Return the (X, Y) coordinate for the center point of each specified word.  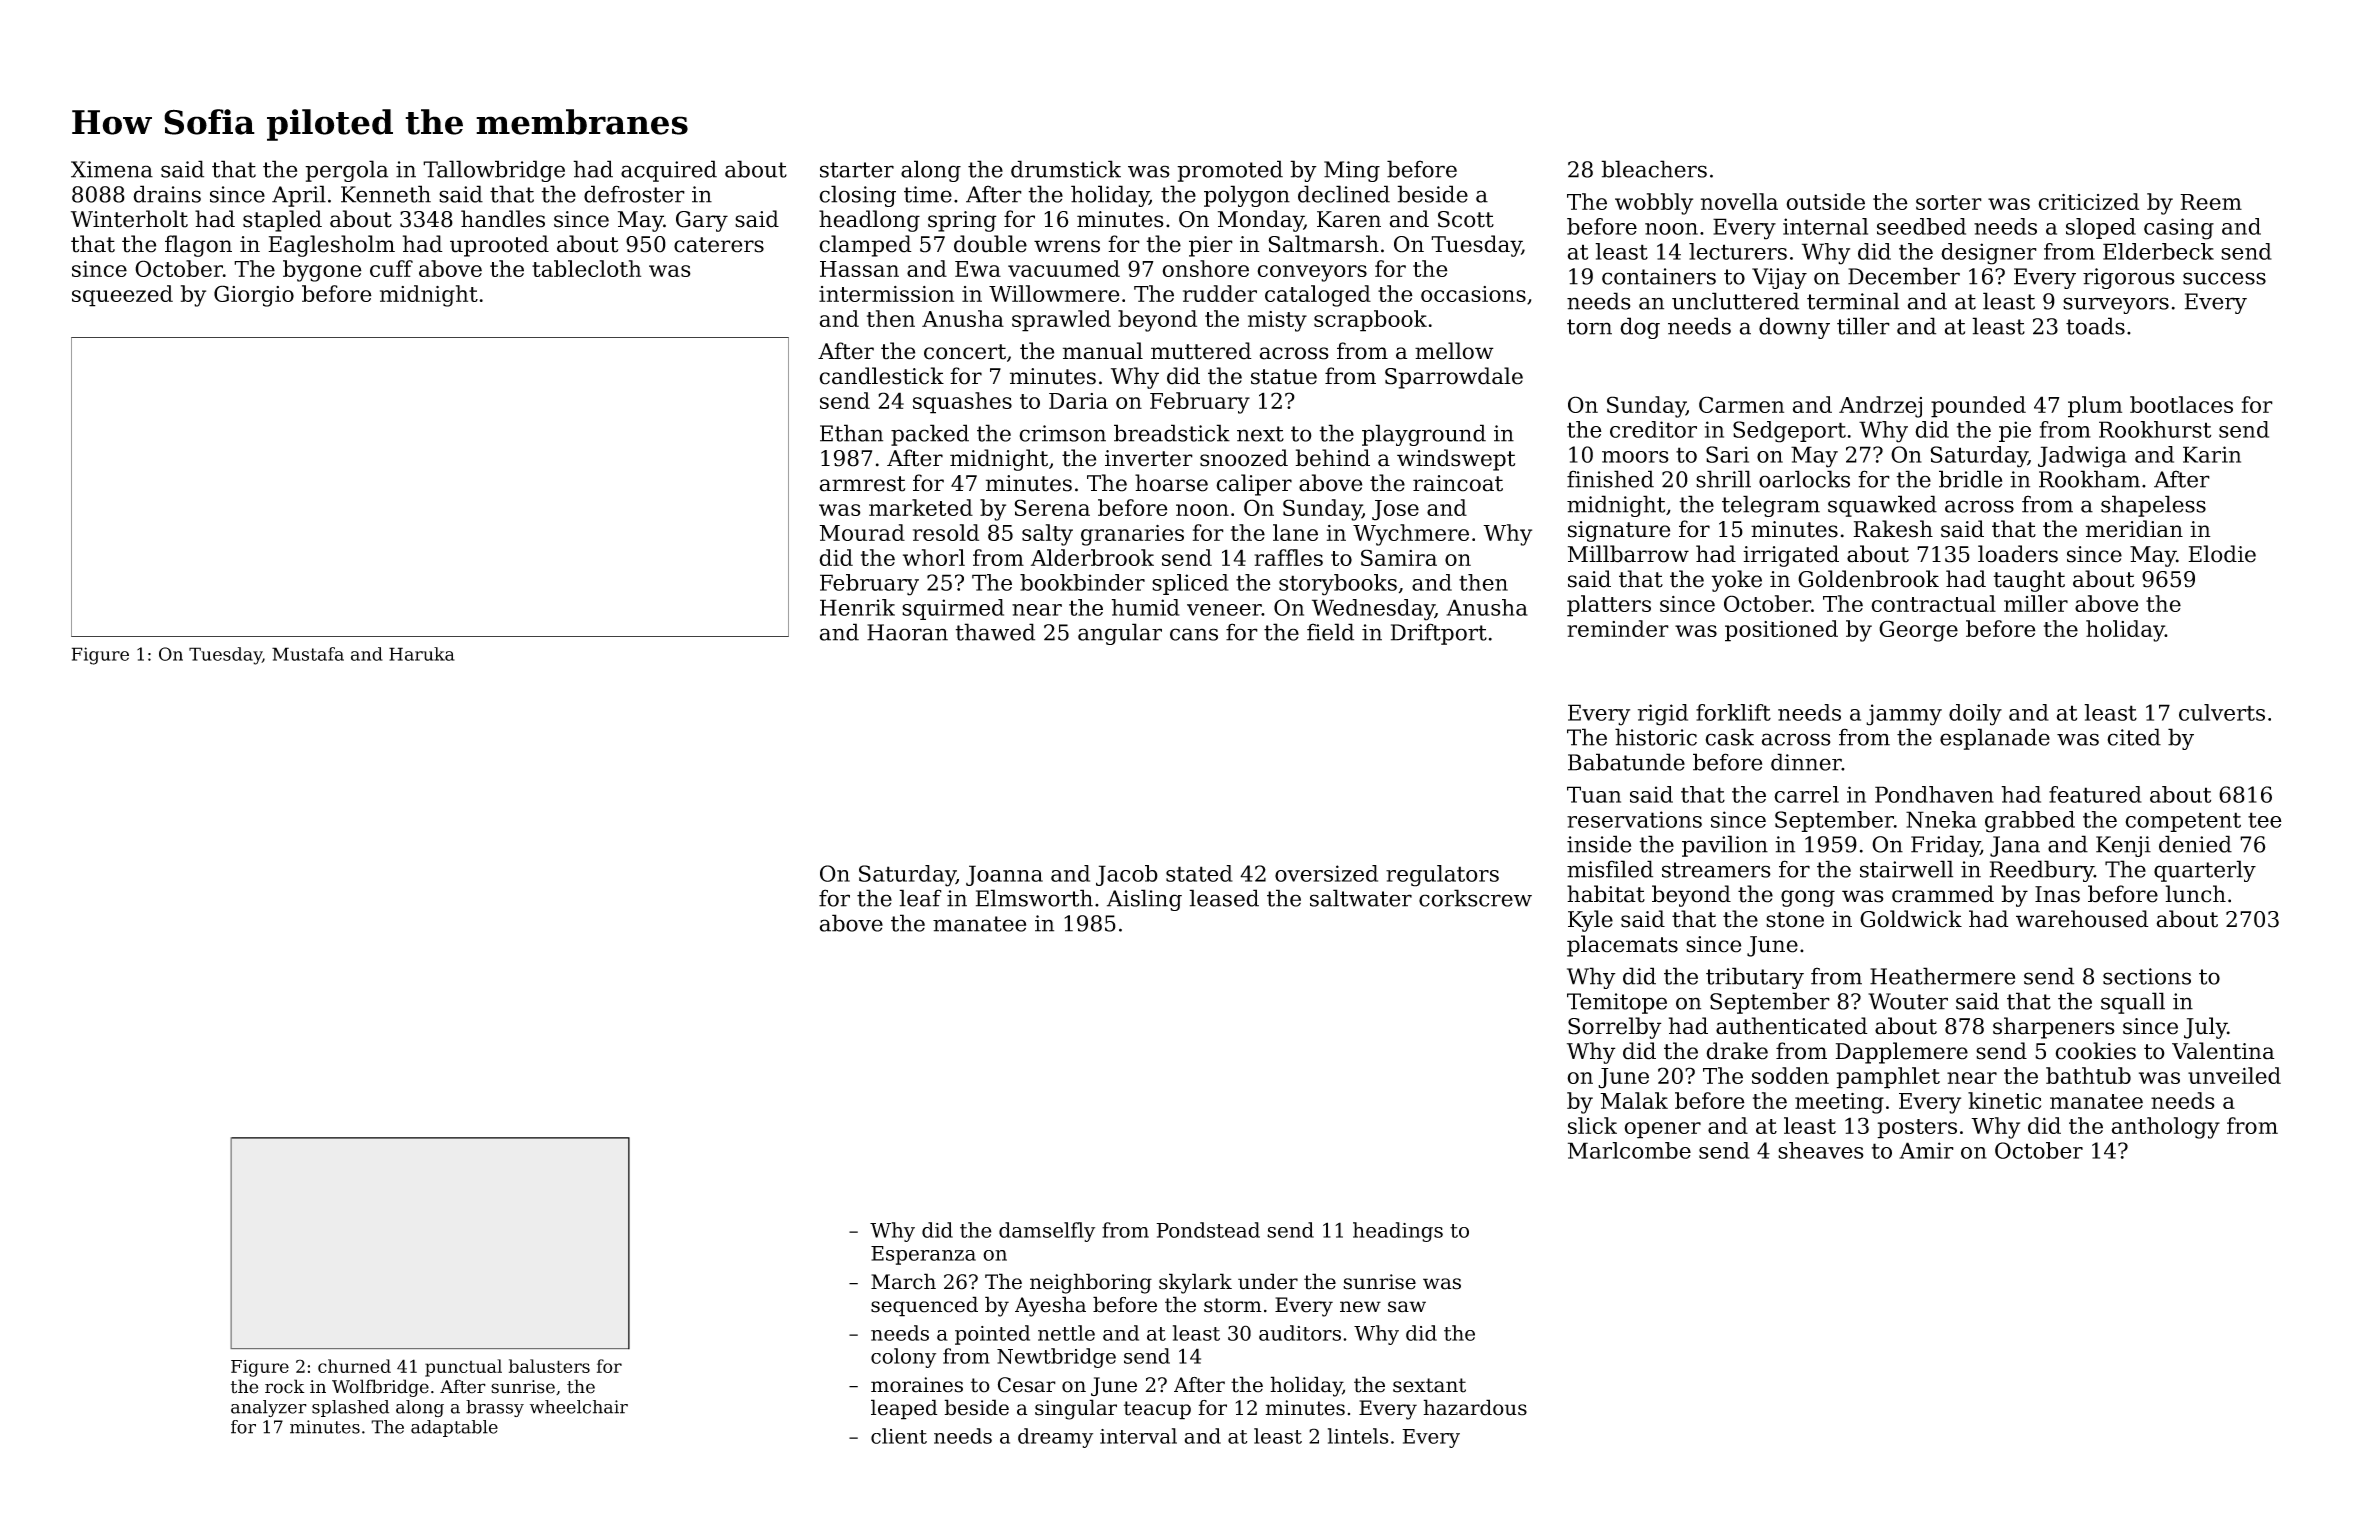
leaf (920, 898)
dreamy (1055, 1438)
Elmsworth (1034, 898)
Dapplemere (1901, 1053)
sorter (1949, 202)
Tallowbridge (494, 171)
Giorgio (254, 296)
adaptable (454, 1428)
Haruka (422, 654)
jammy (1904, 715)
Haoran (907, 632)
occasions (1473, 294)
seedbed (1921, 226)
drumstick (1066, 169)
